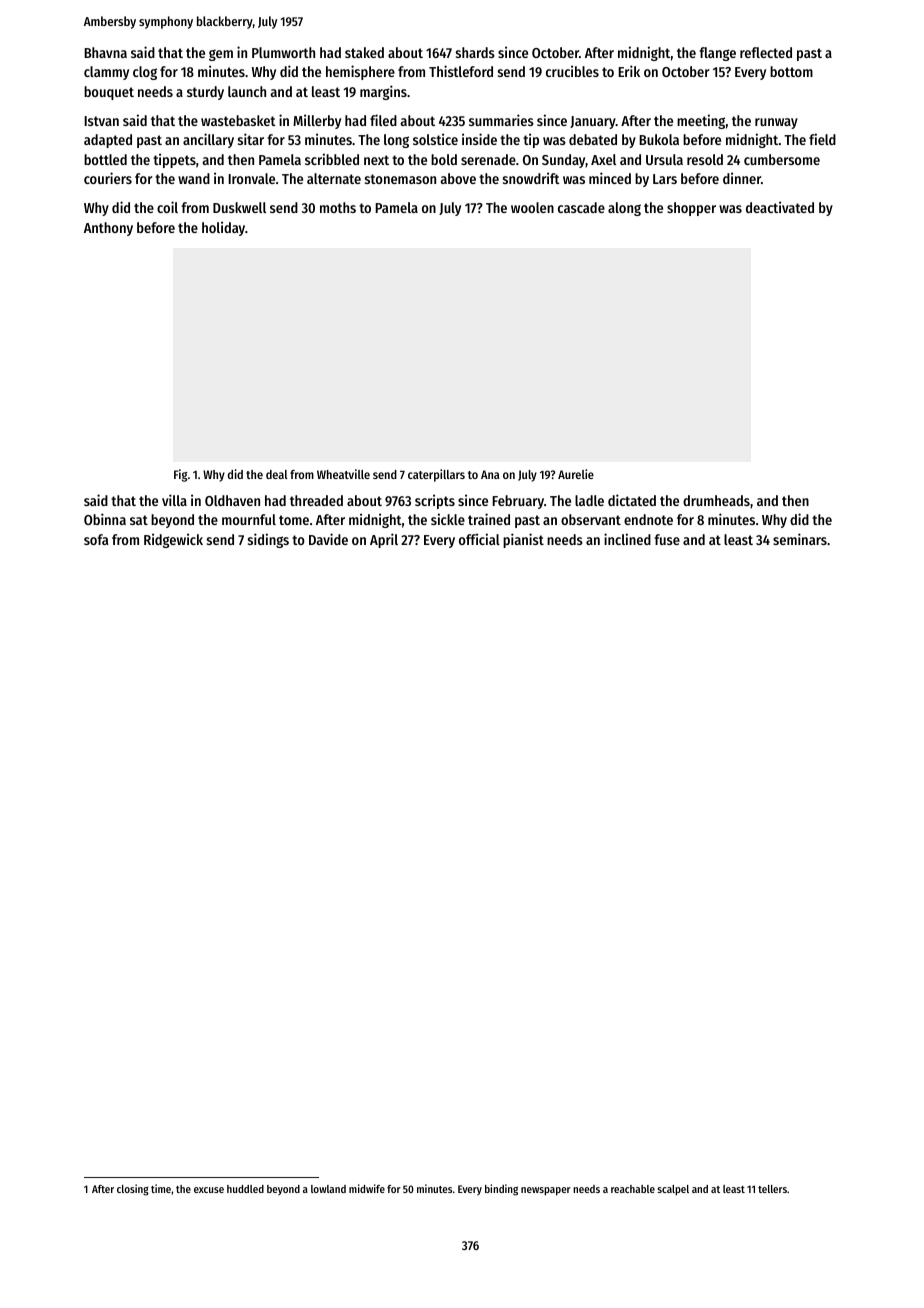 This document has height=1308, width=924. What do you see at coordinates (108, 141) in the document?
I see `adapted` at bounding box center [108, 141].
